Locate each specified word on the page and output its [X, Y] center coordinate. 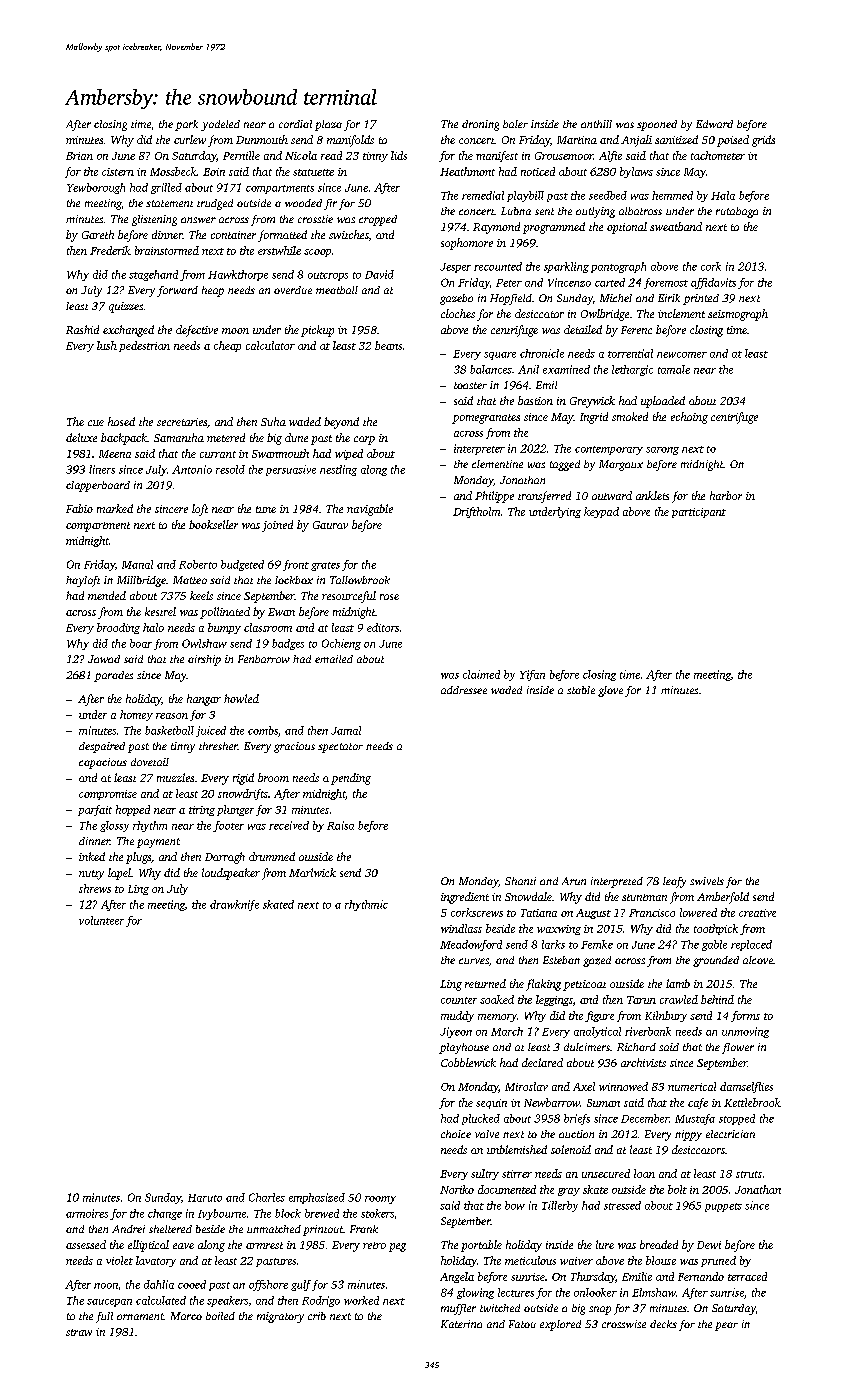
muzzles [175, 777]
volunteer [101, 920]
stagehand [153, 275]
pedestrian [144, 346]
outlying [595, 212]
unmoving [745, 1032]
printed [701, 299]
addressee [464, 690]
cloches [458, 313]
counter [459, 1000]
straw [79, 1332]
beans [388, 345]
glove [610, 691]
